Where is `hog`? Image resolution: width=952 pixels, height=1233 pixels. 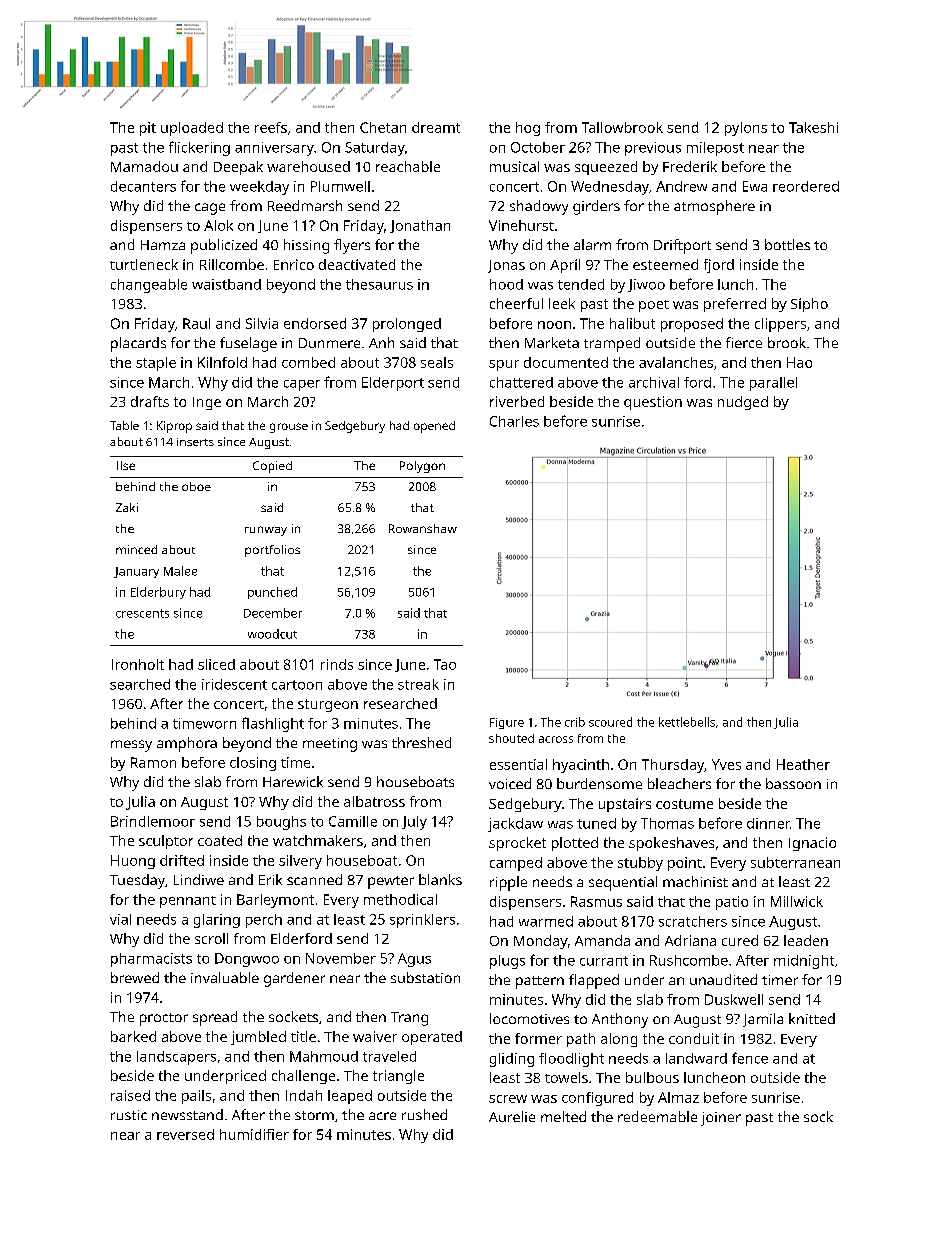
hog is located at coordinates (528, 129).
